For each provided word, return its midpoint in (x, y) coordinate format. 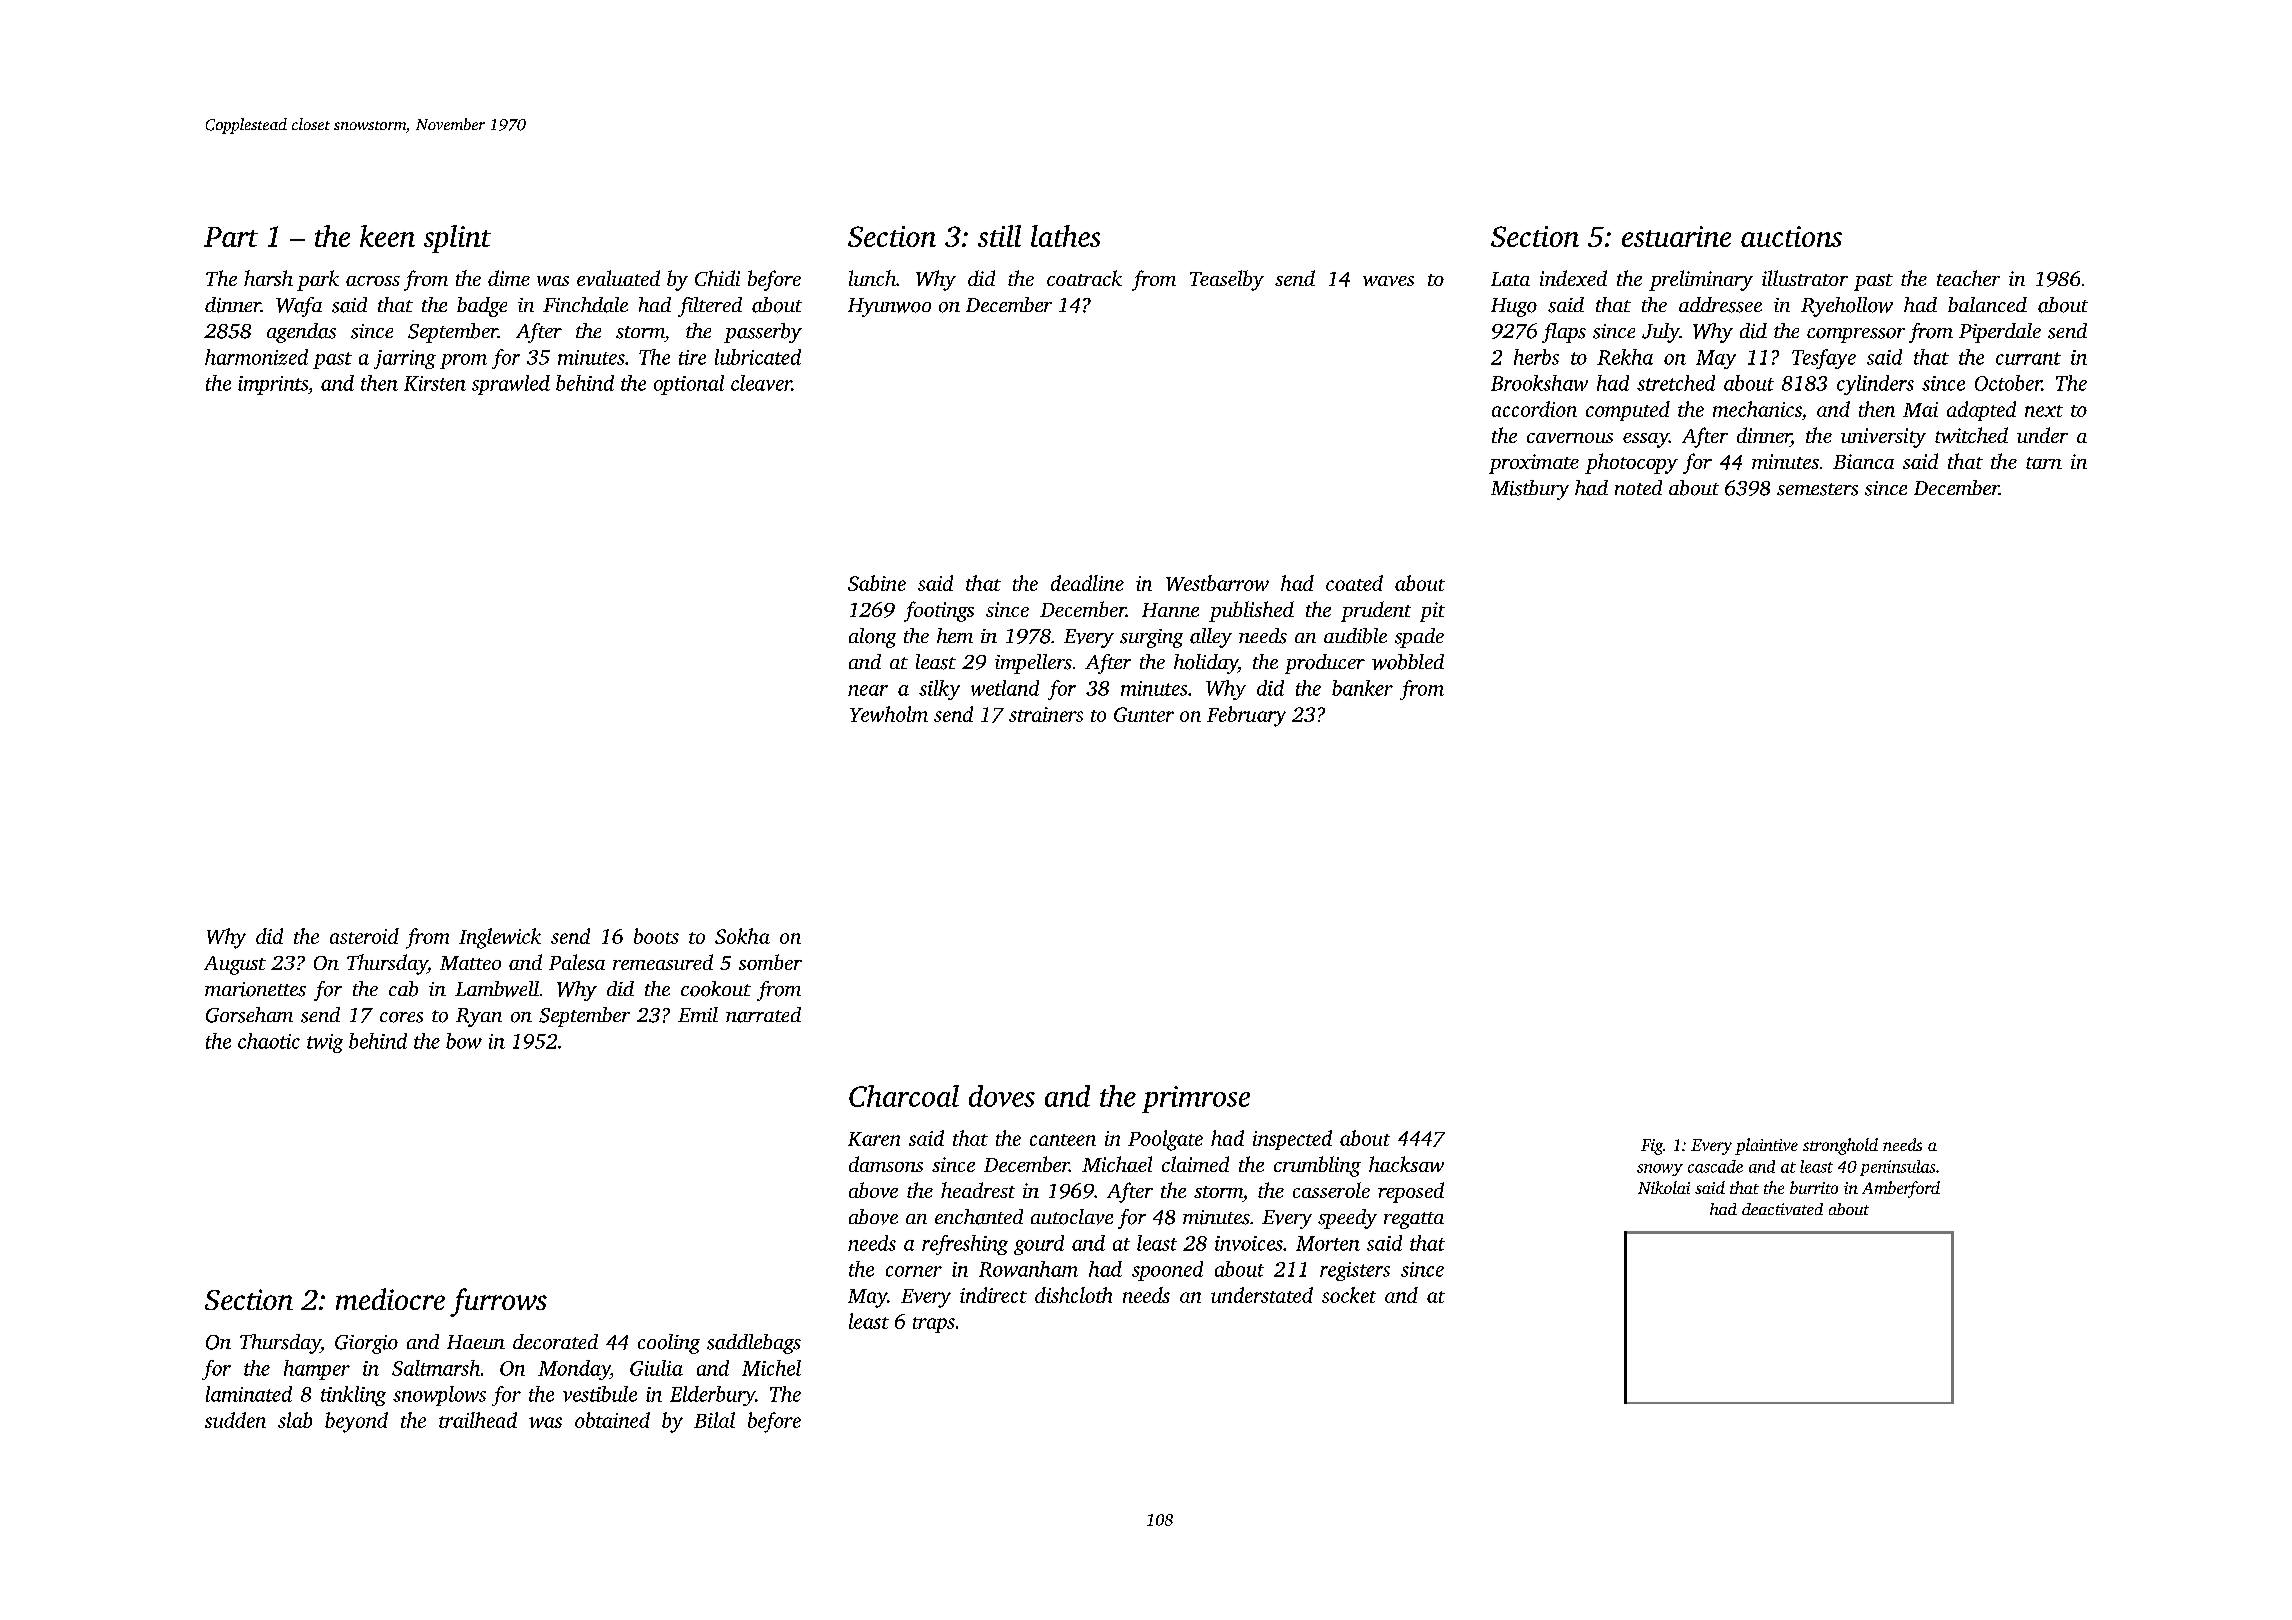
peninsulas (1897, 1168)
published (1251, 611)
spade (1419, 638)
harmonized (256, 357)
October (2008, 383)
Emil (698, 1014)
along (872, 638)
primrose (1196, 1099)
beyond (356, 1422)
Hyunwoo (889, 307)
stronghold (1840, 1146)
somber (770, 962)
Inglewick (500, 938)
